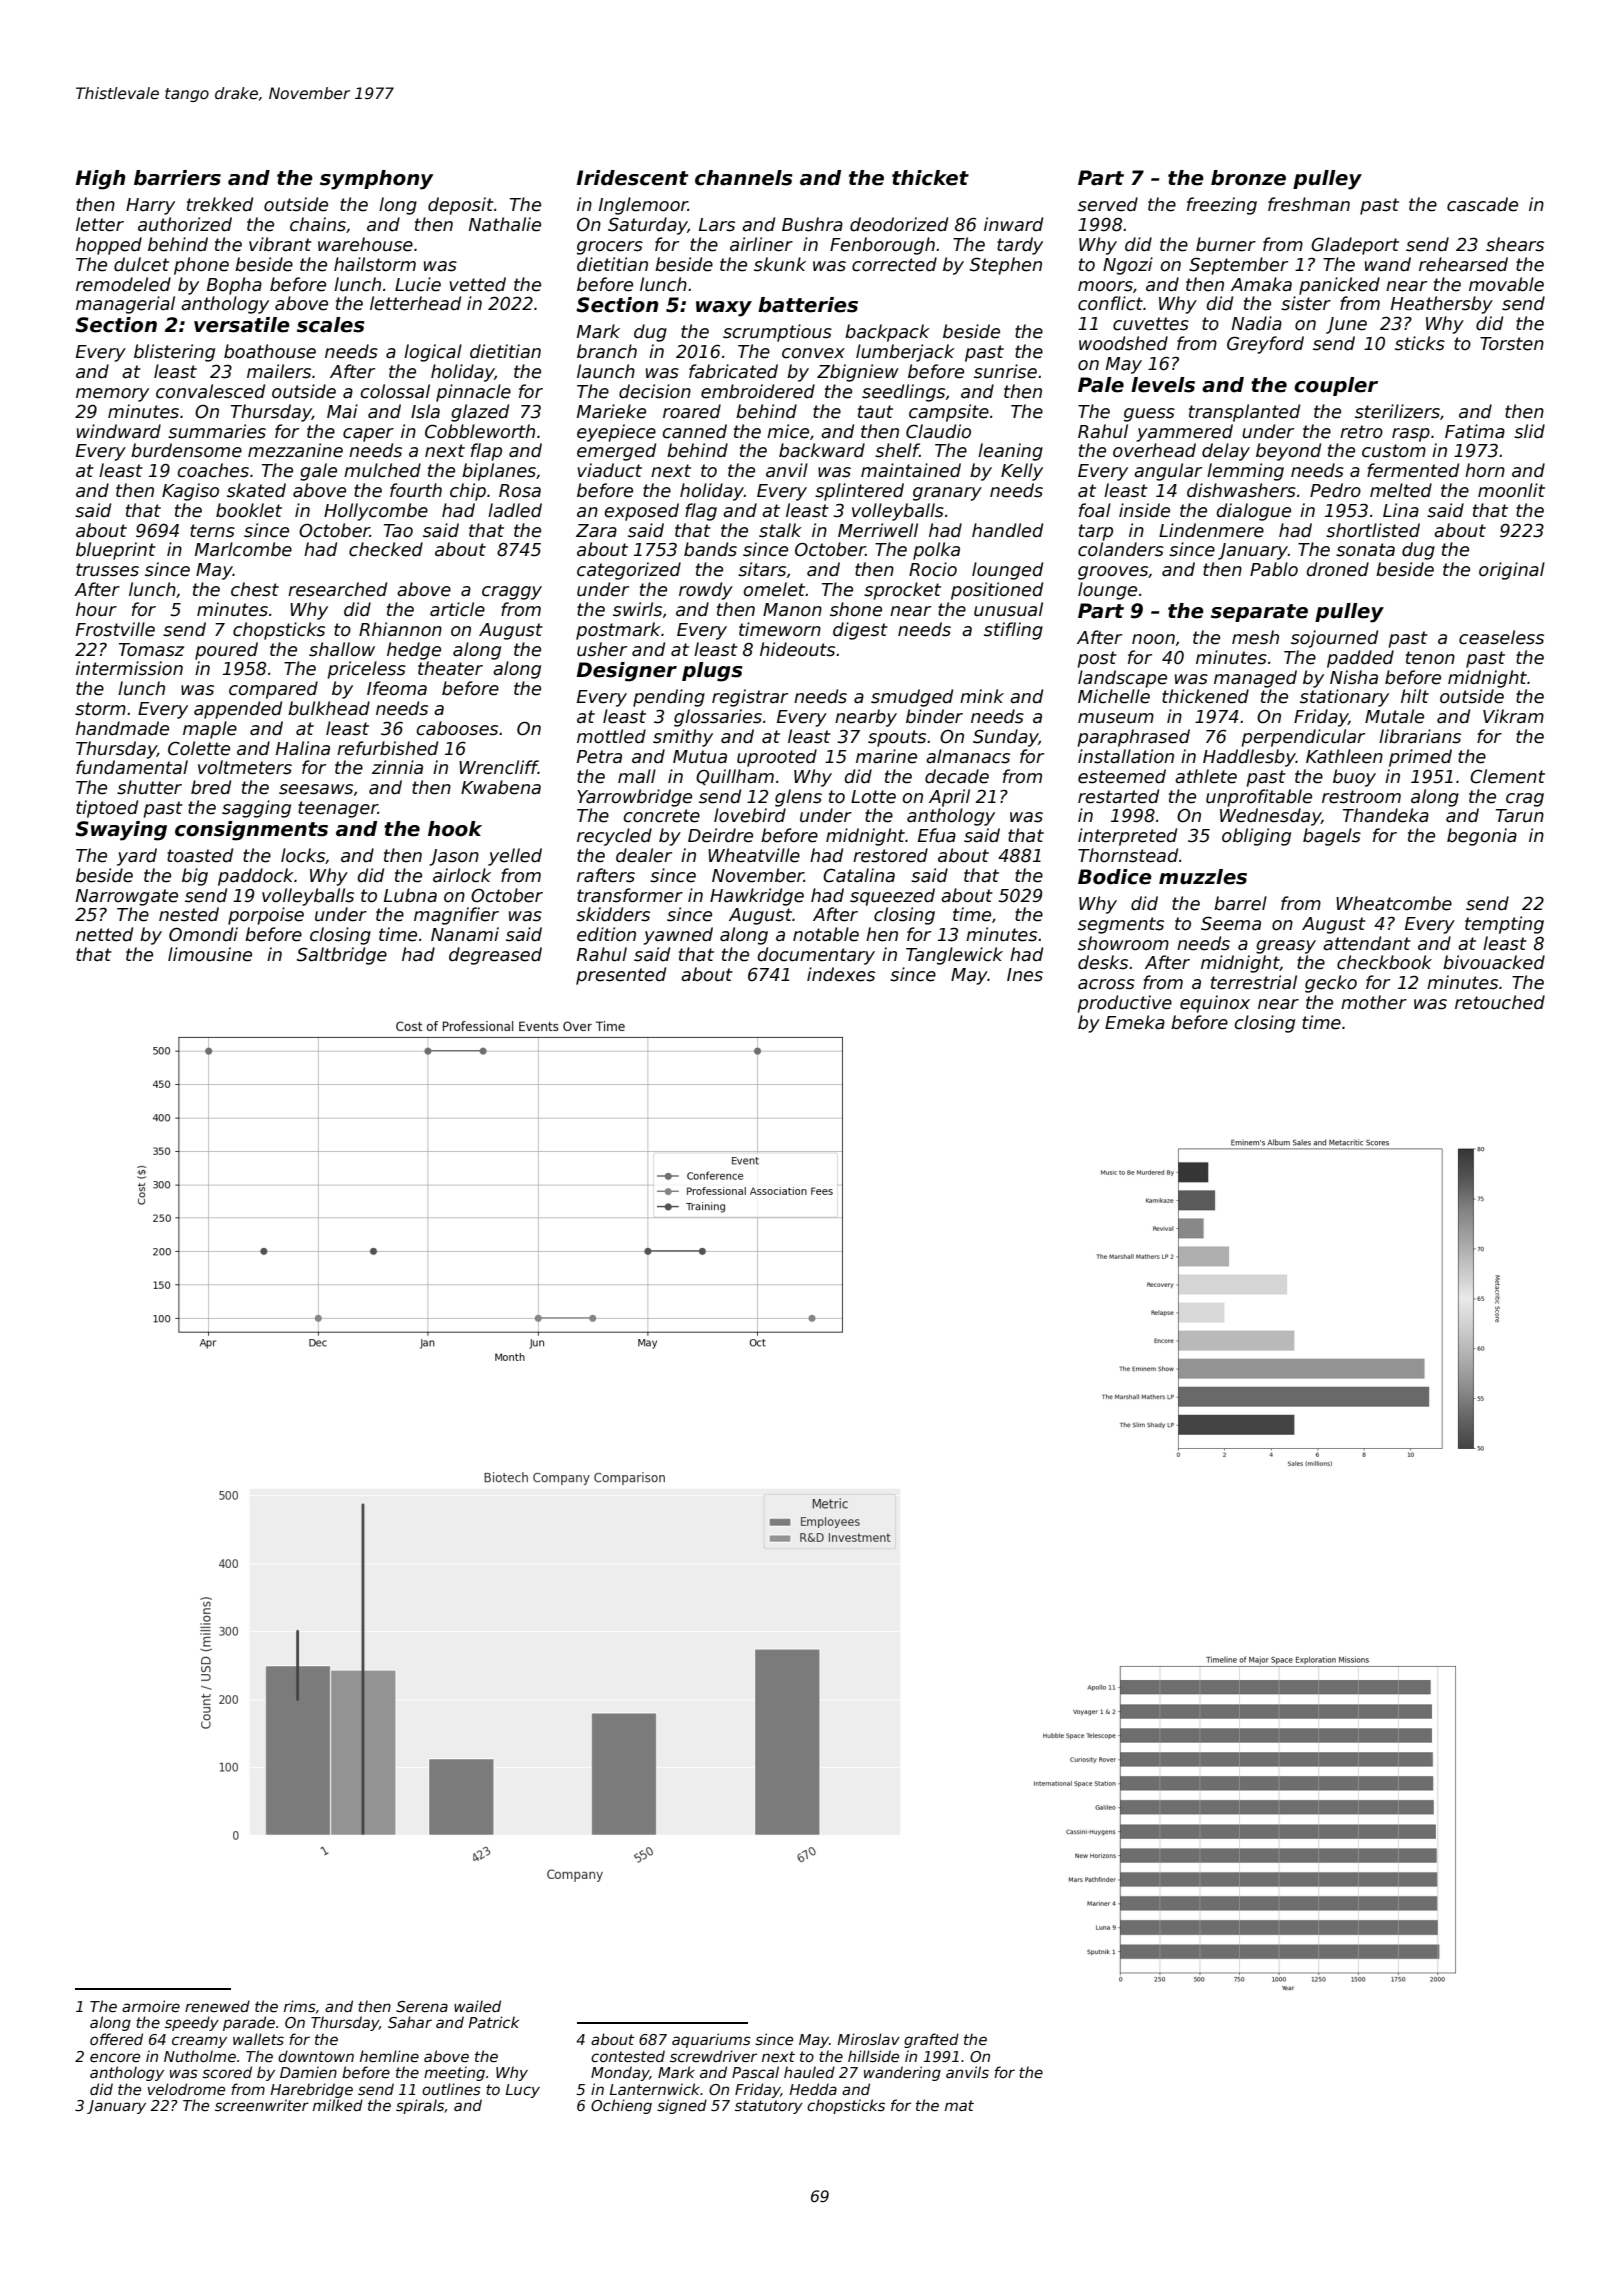  Describe the element at coordinates (769, 2107) in the screenshot. I see `statutory` at that location.
